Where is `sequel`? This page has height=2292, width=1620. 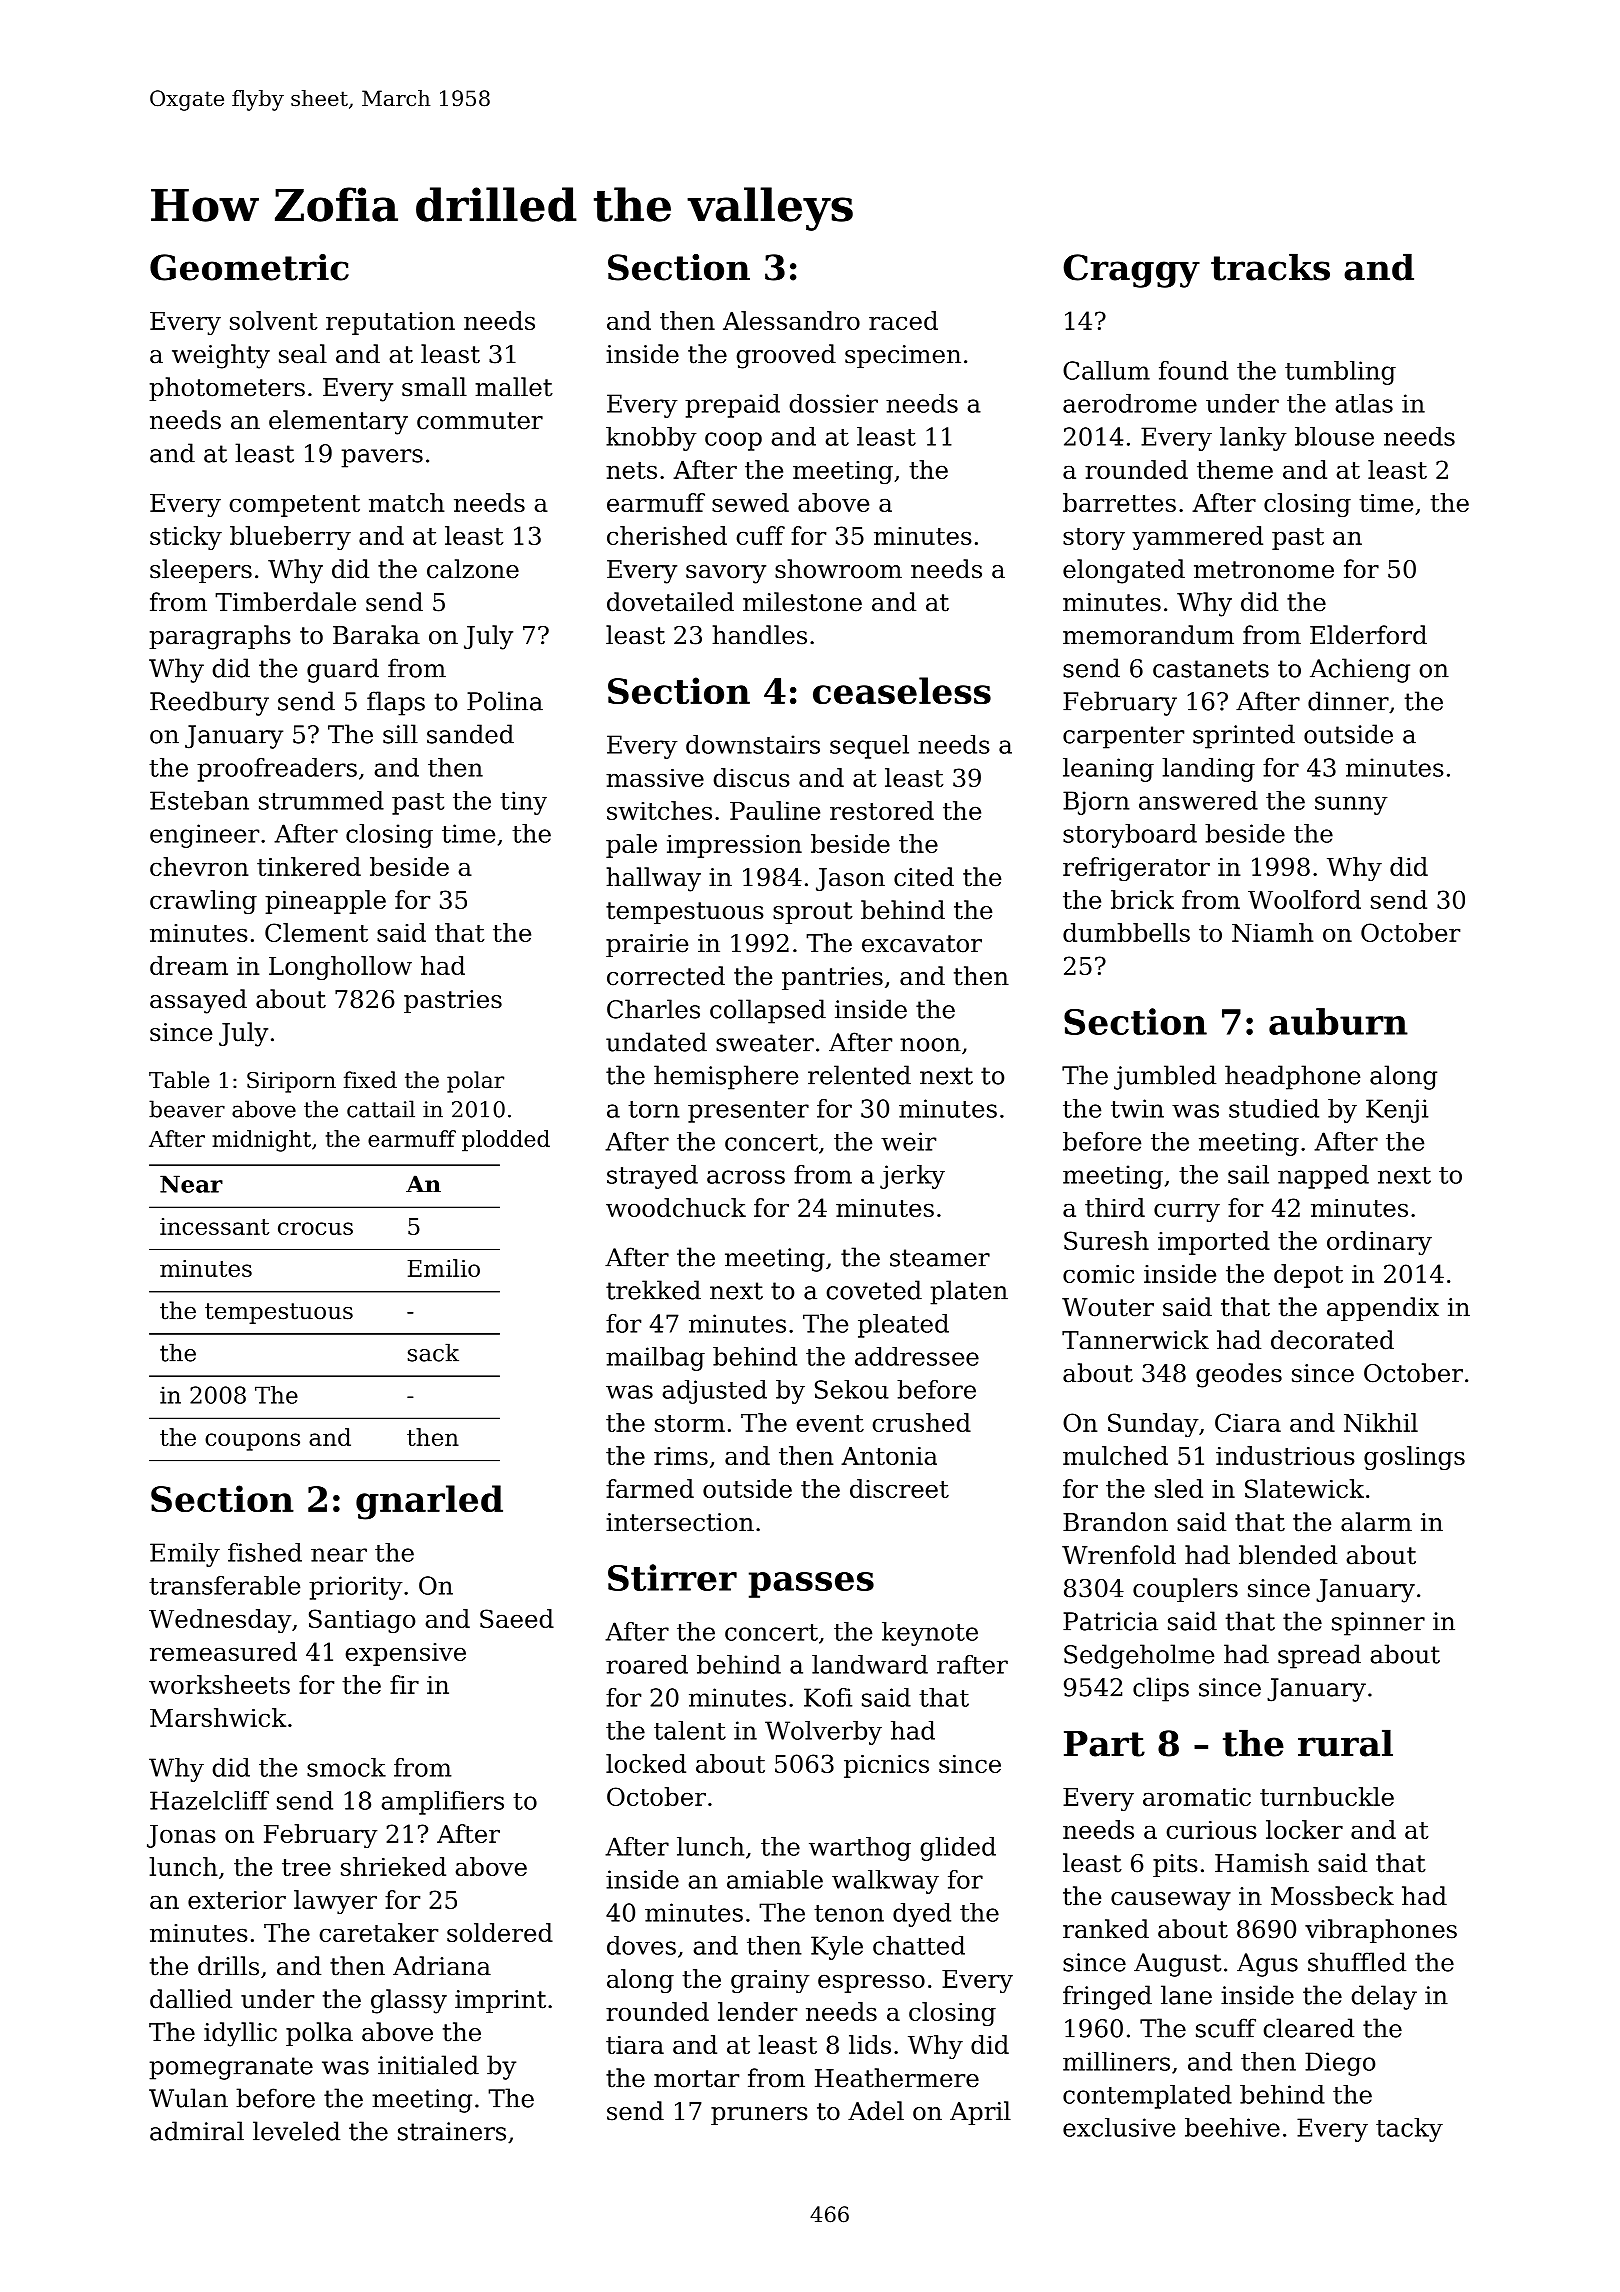 sequel is located at coordinates (869, 747).
